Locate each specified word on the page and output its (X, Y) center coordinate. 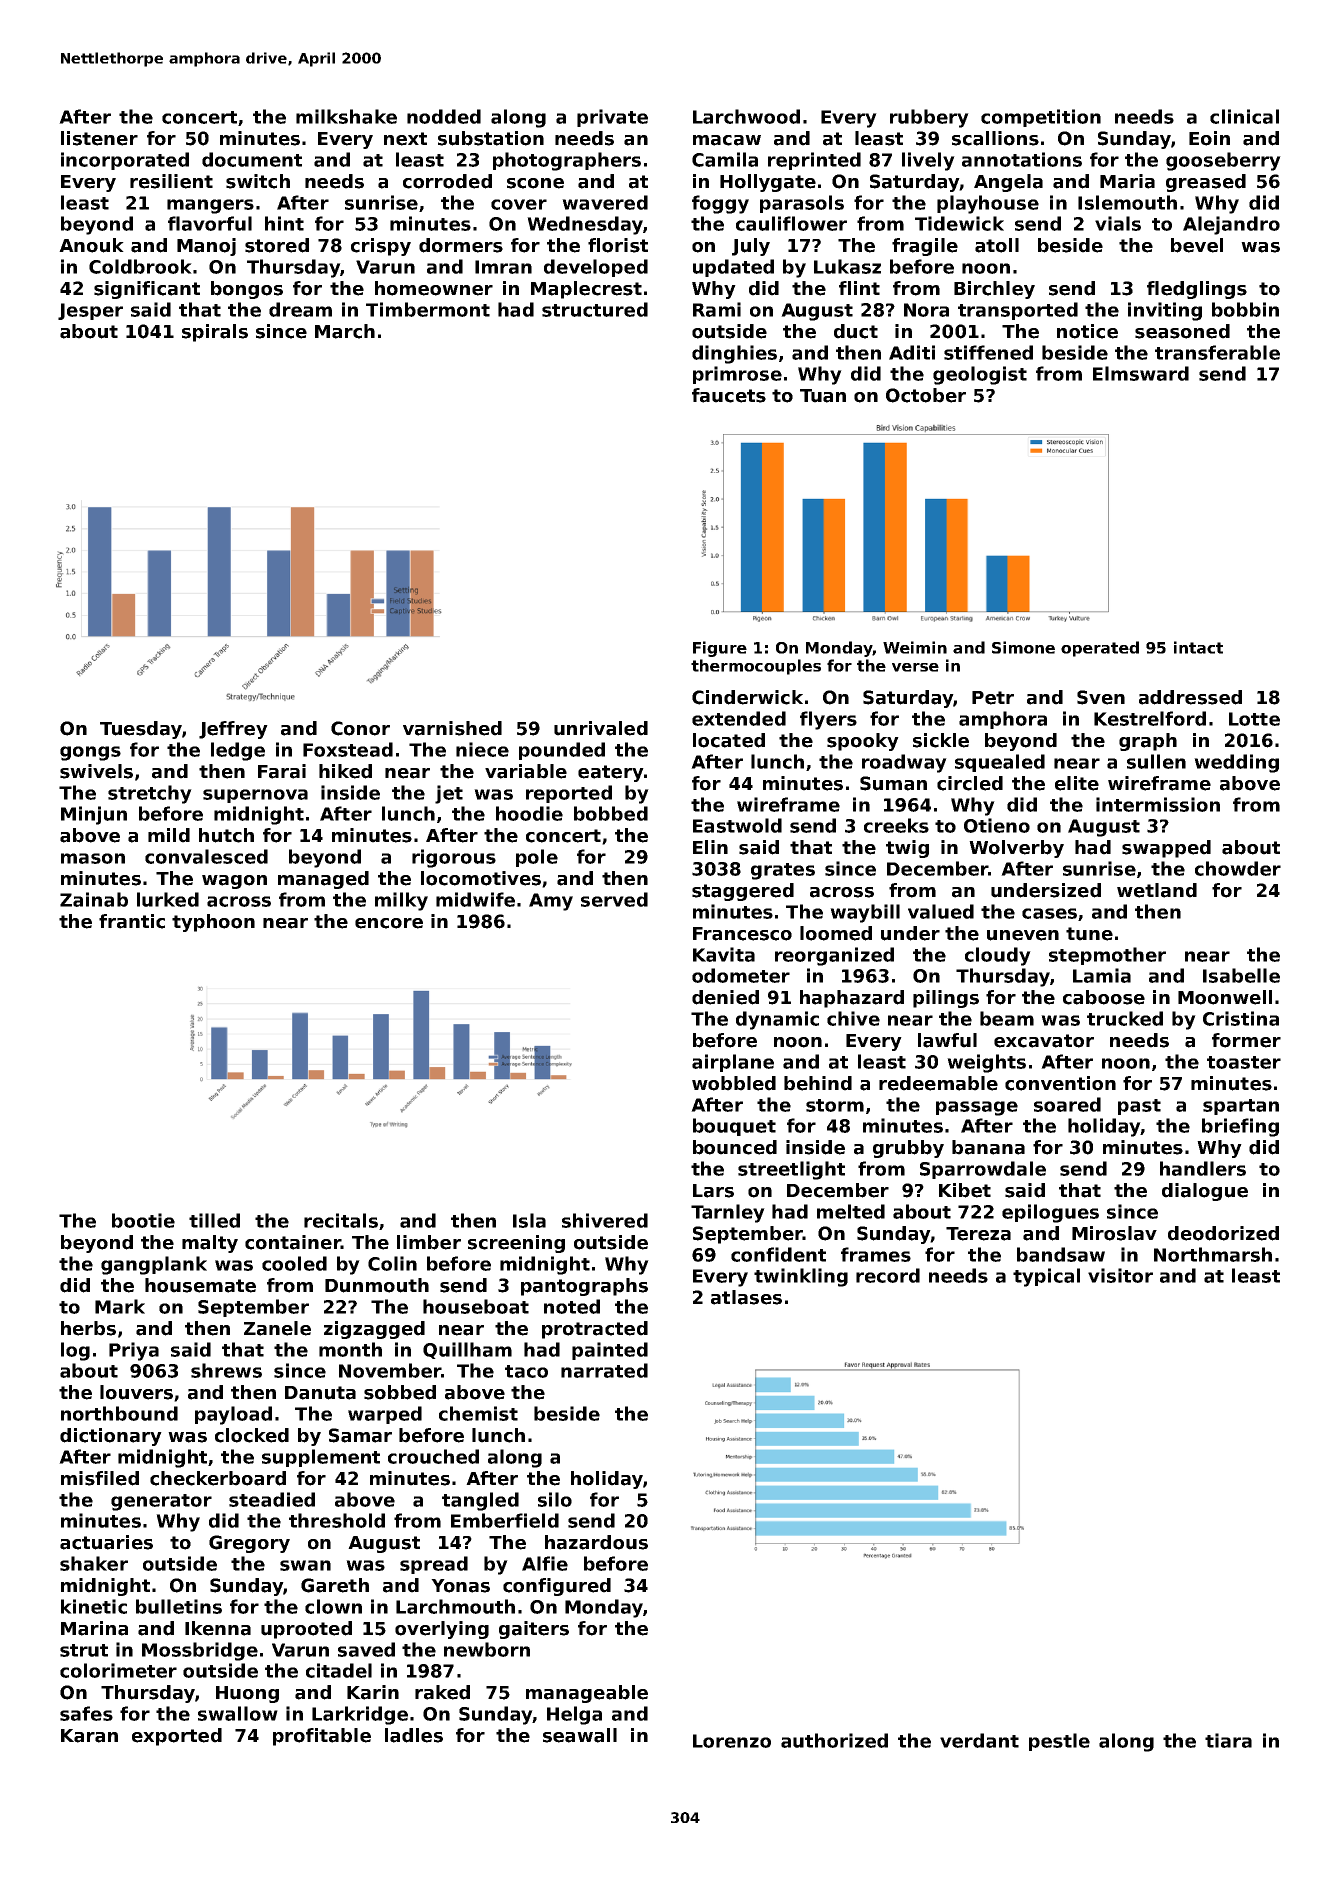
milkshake (346, 116)
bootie (143, 1220)
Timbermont (428, 309)
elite (1077, 783)
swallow (238, 1713)
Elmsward (1141, 373)
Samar (360, 1435)
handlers (1203, 1168)
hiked (345, 771)
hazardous (596, 1542)
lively (928, 161)
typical (1046, 1277)
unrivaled (601, 728)
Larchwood (746, 116)
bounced (735, 1147)
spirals (215, 333)
